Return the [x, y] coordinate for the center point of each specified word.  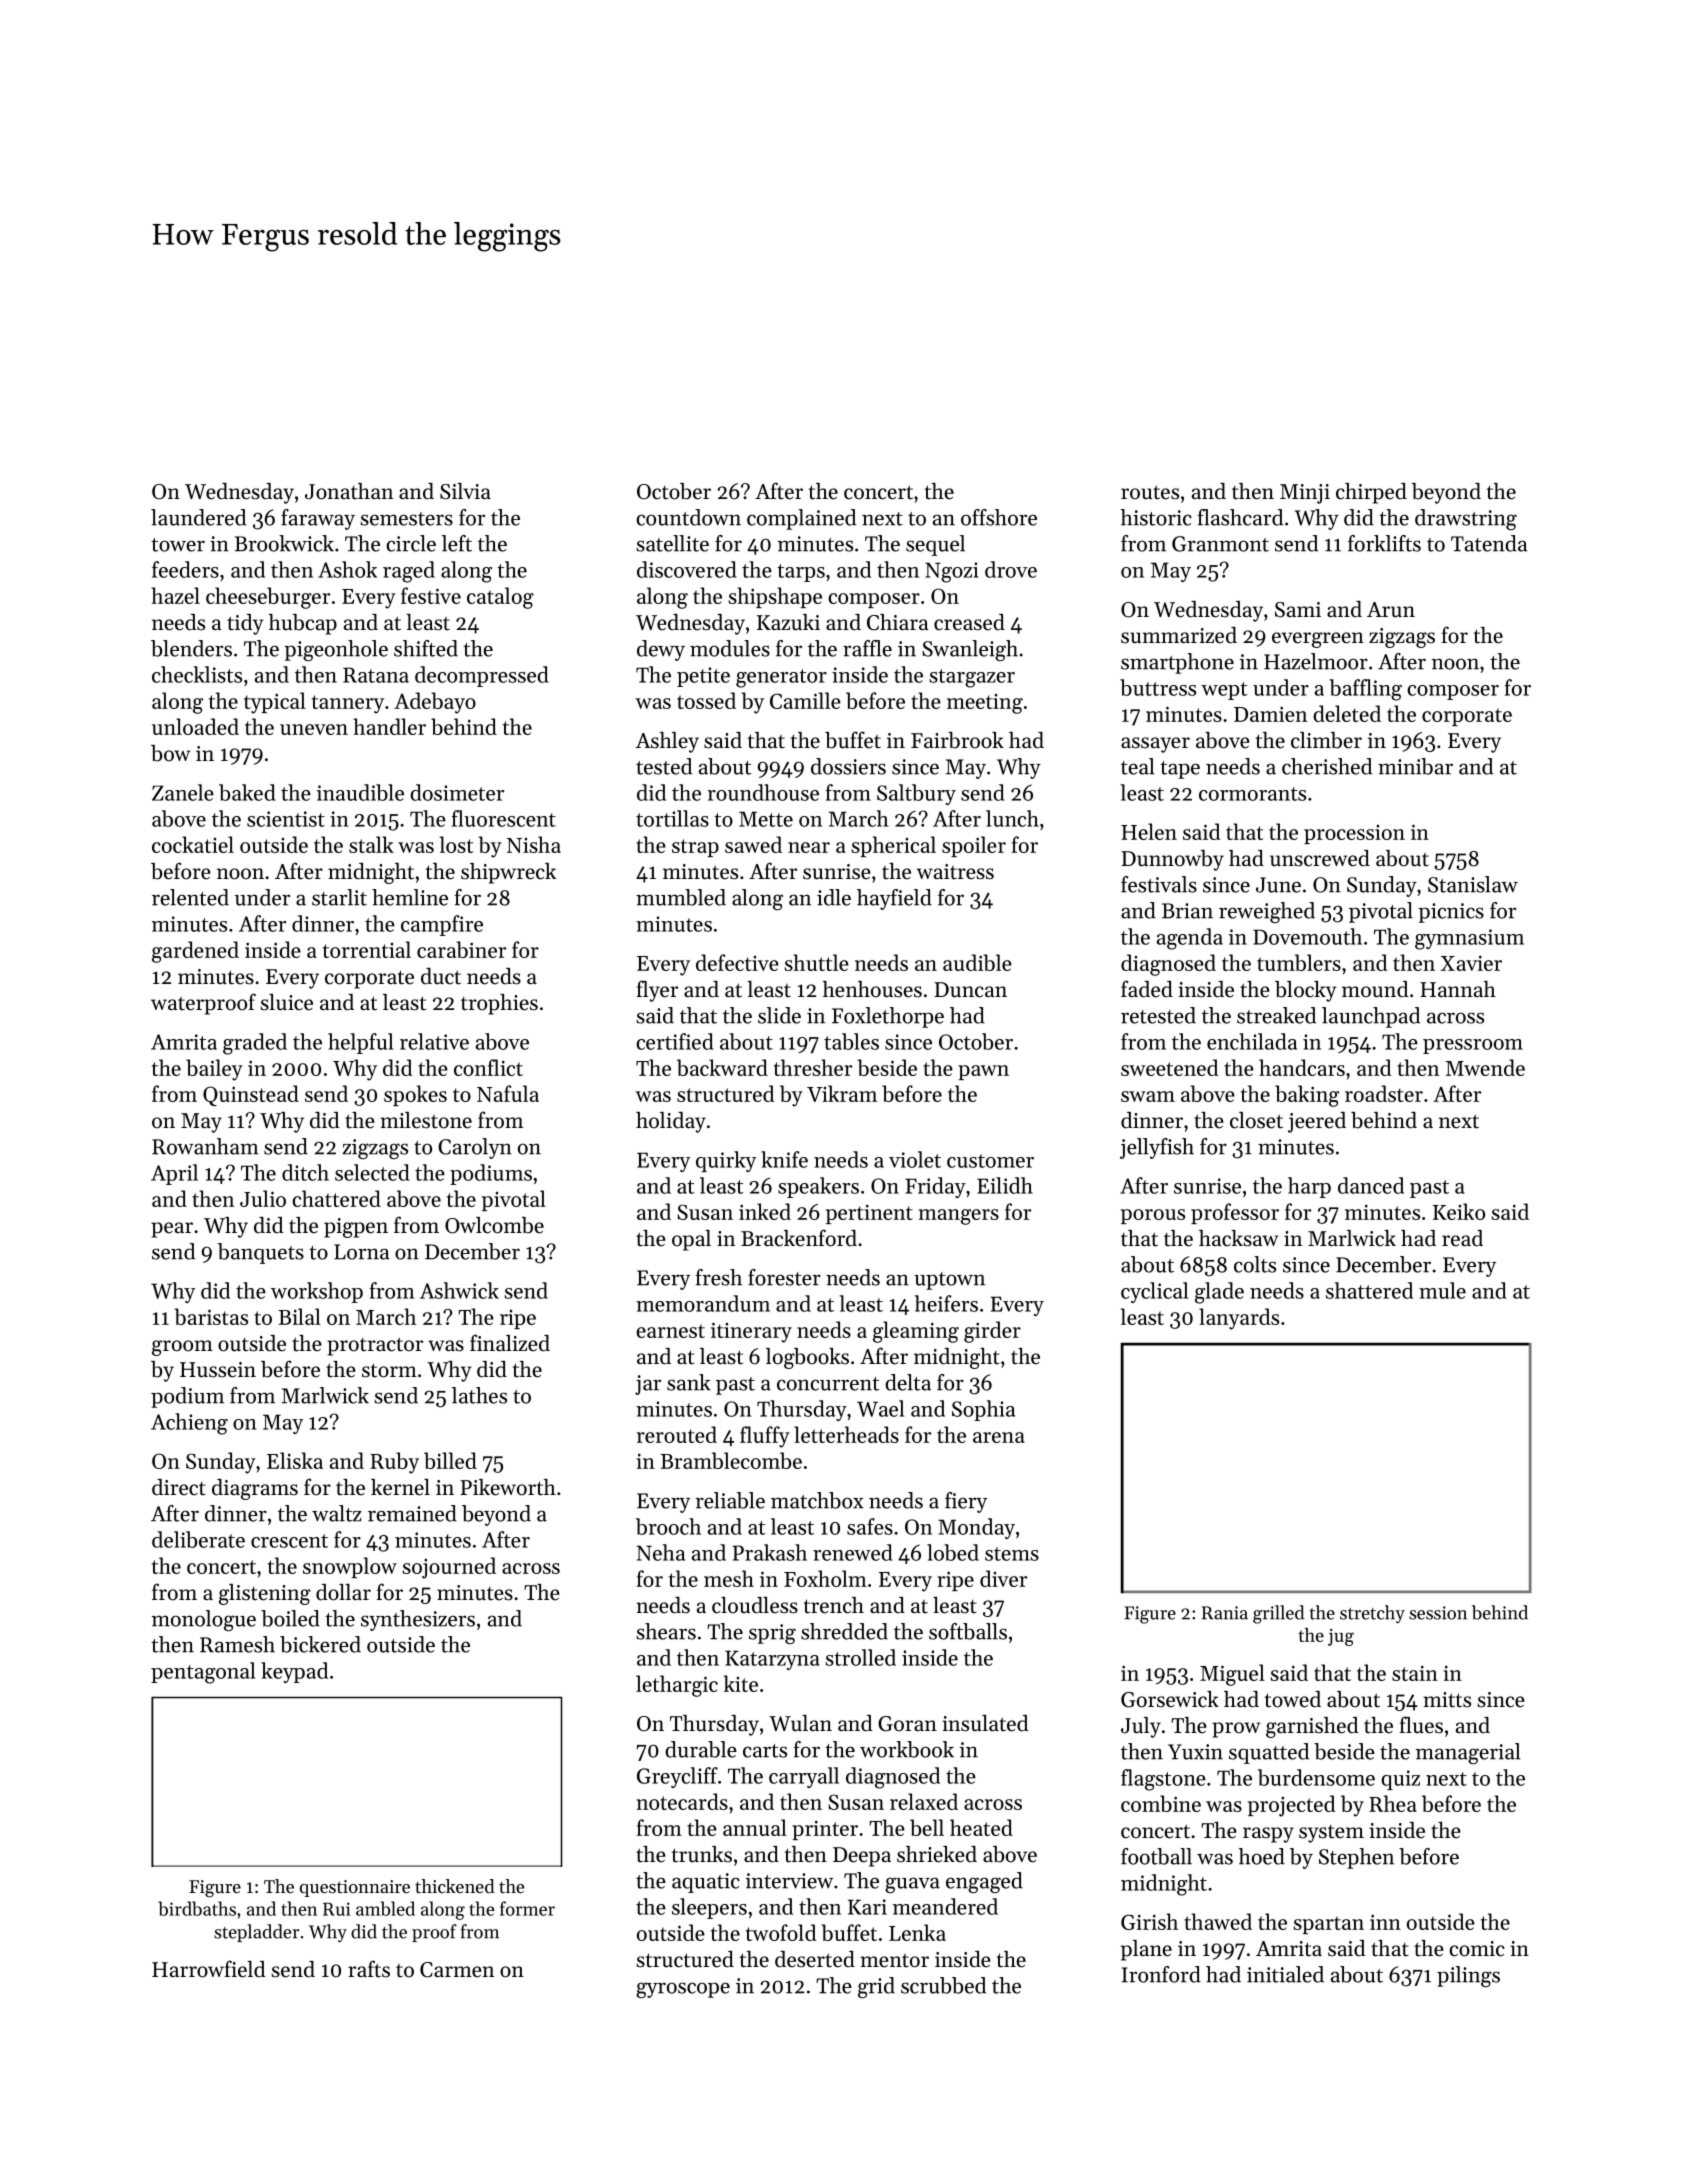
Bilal [299, 1316]
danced [1371, 1185]
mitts [1447, 1700]
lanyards [1239, 1319]
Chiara [897, 622]
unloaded [195, 726]
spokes [415, 1095]
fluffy [765, 1437]
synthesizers [418, 1620]
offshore [999, 517]
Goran [907, 1724]
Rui [336, 1909]
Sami [1298, 610]
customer [990, 1161]
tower [178, 545]
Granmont [1220, 544]
